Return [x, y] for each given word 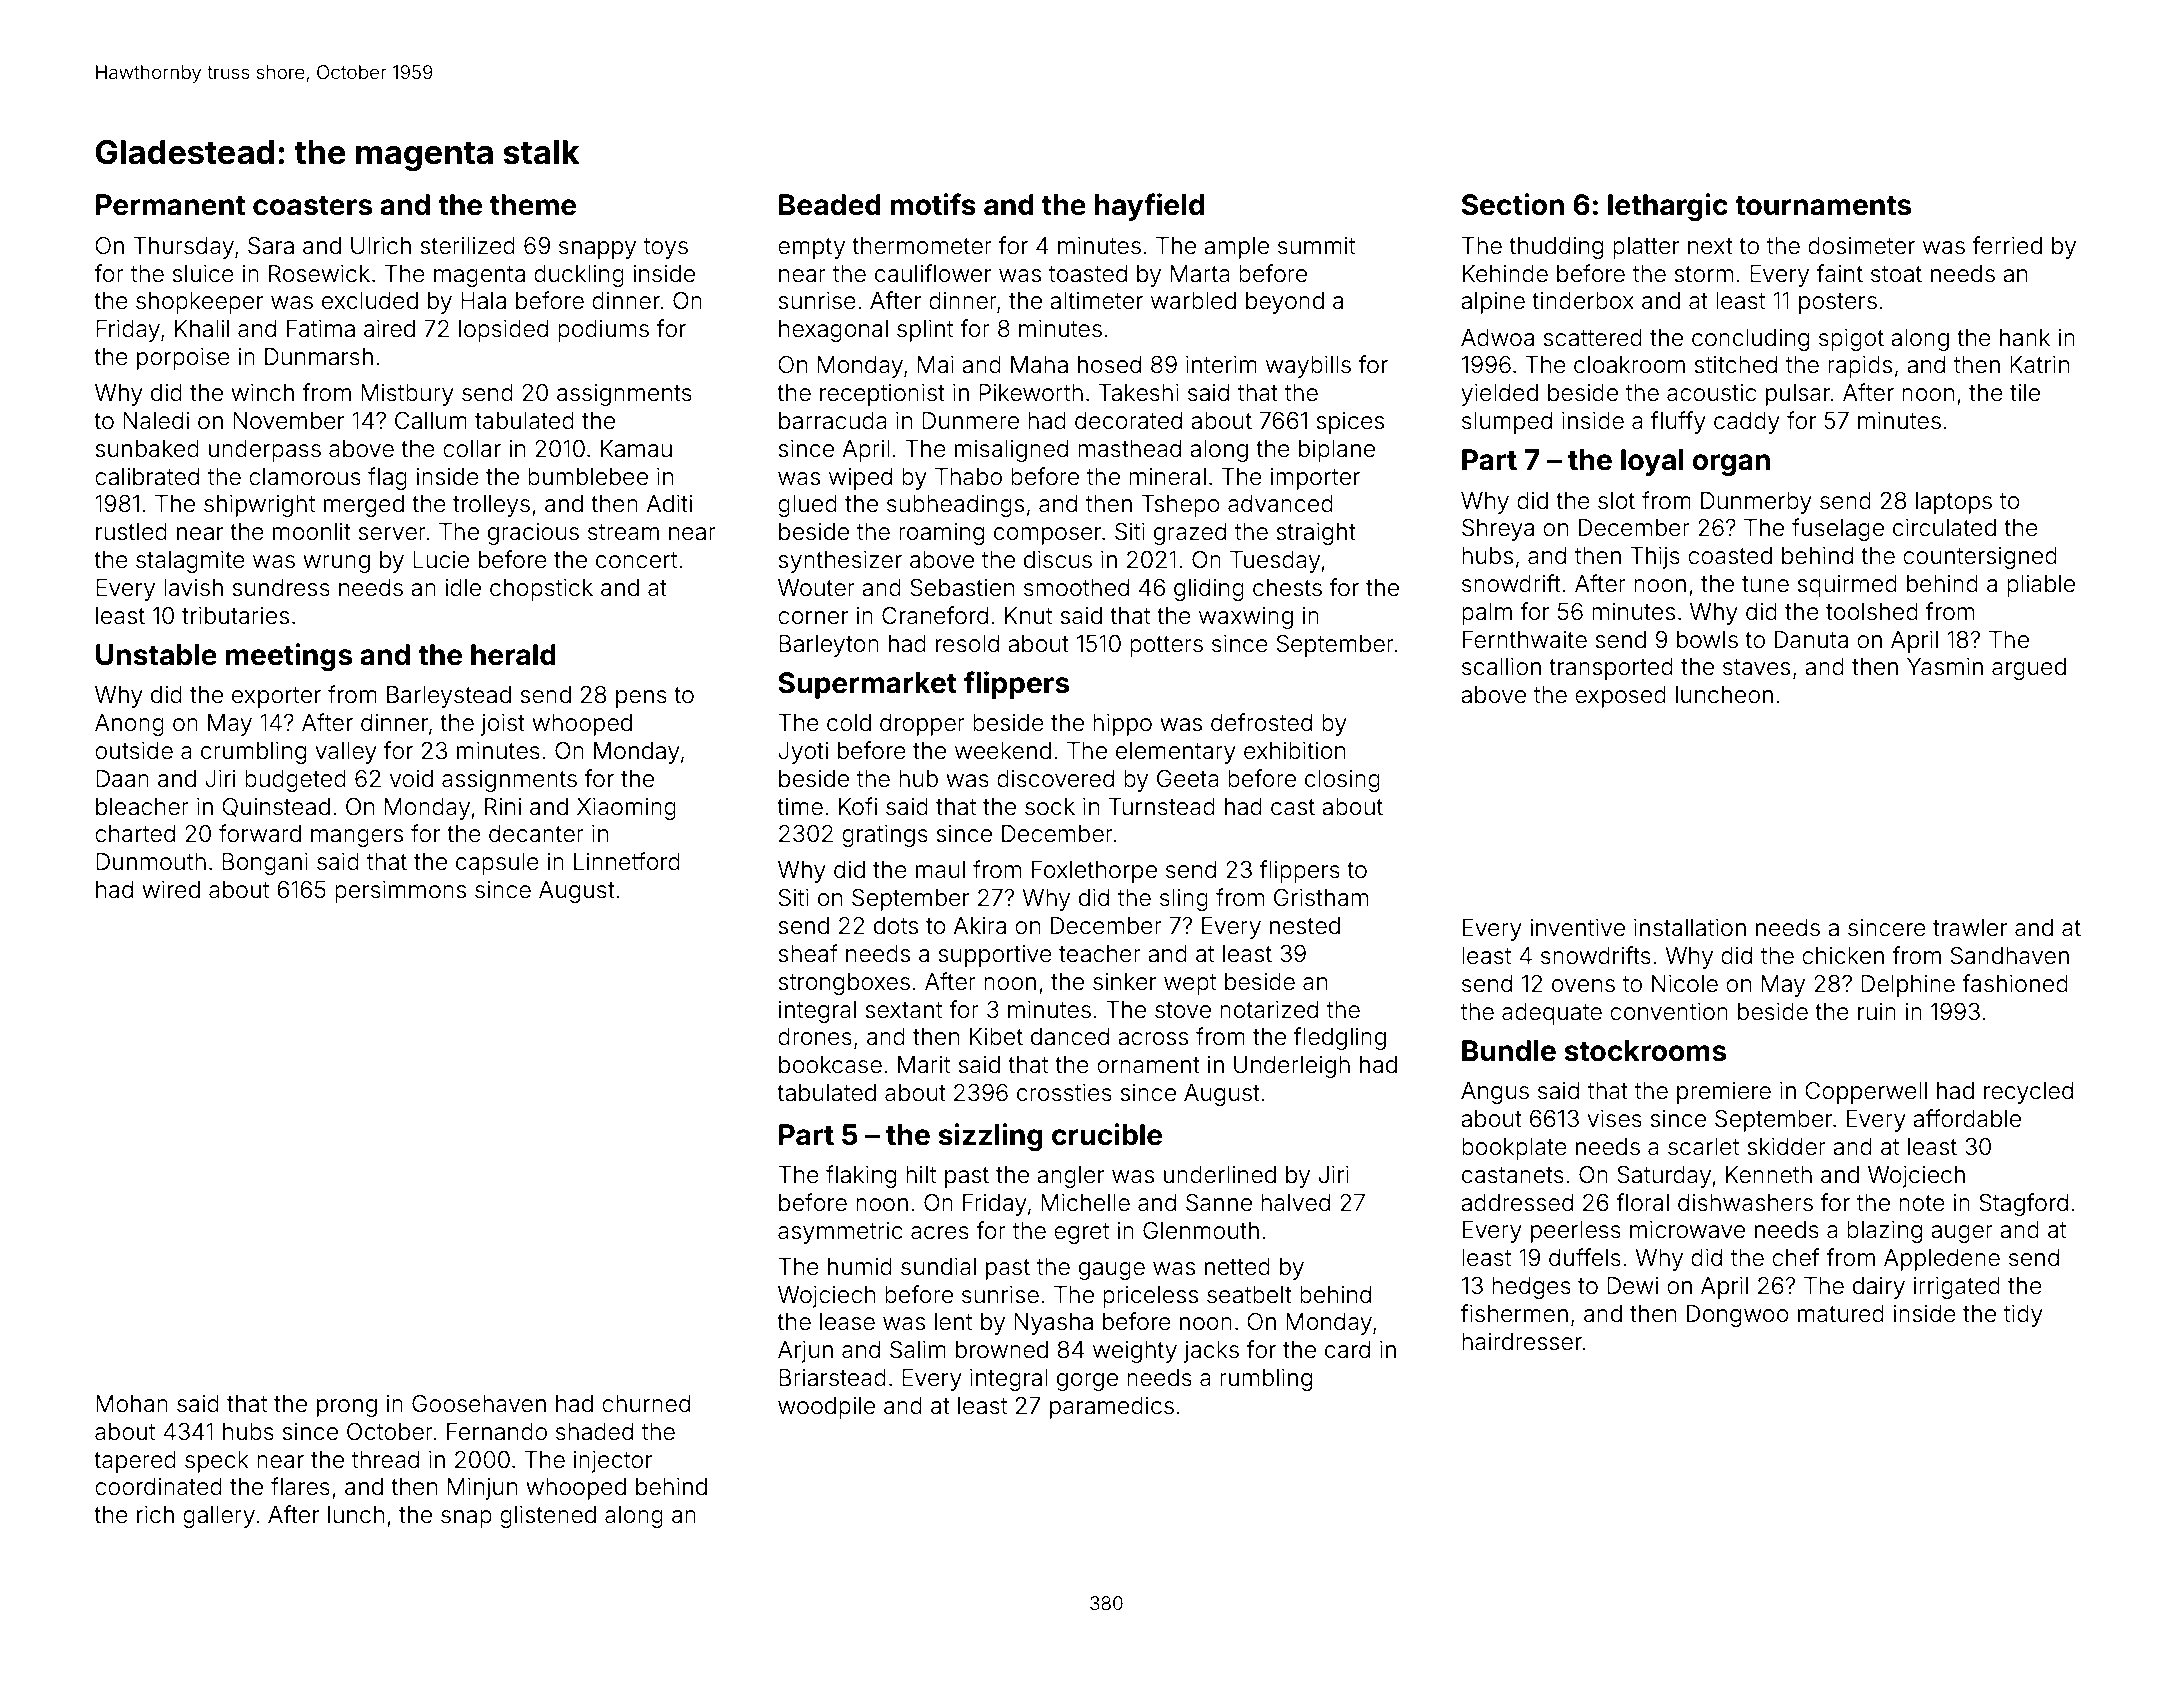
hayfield [1149, 207]
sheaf [808, 953]
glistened [548, 1517]
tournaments [1823, 206]
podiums [603, 331]
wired [171, 890]
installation [1690, 928]
